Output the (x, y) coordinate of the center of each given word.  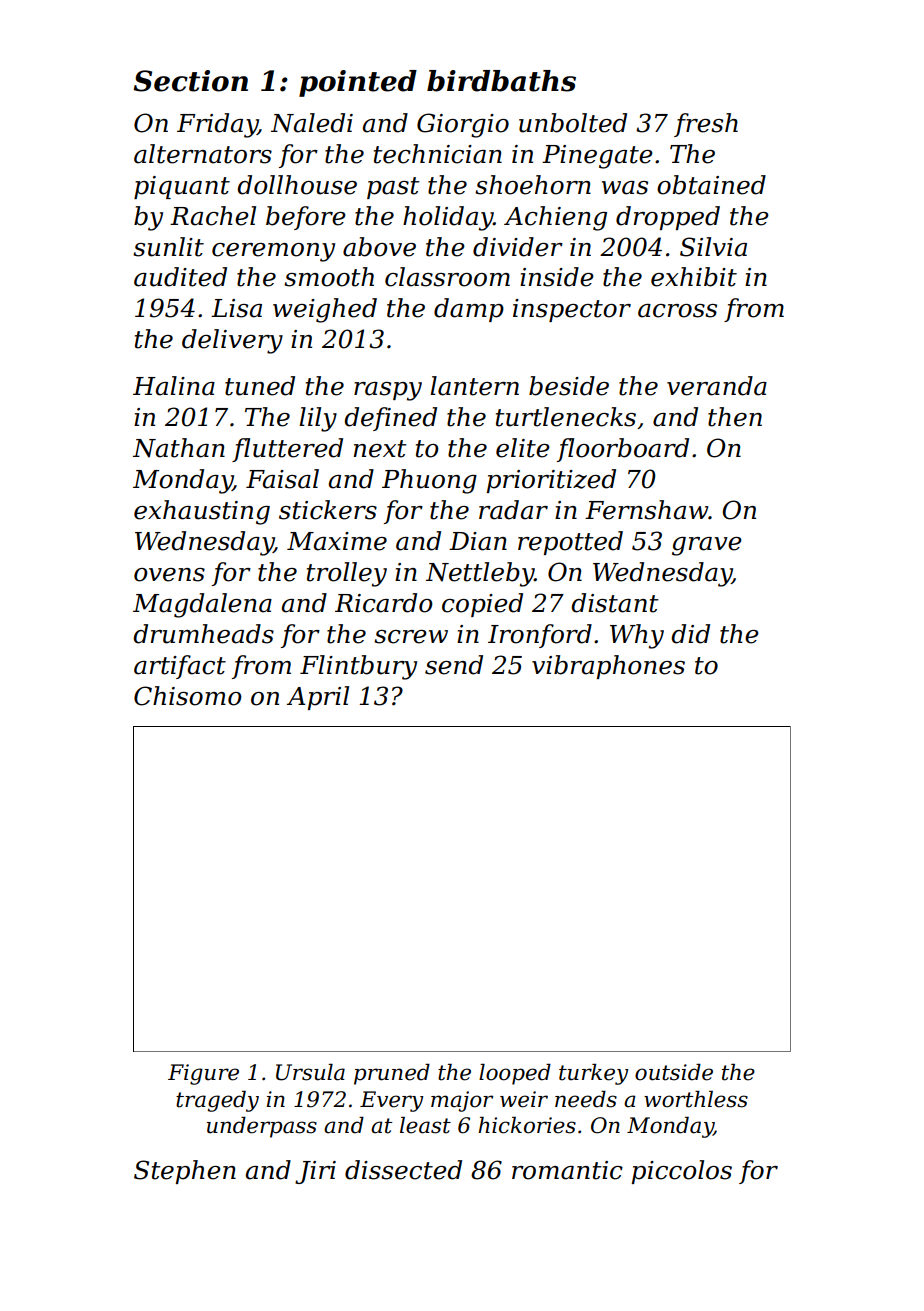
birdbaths (501, 81)
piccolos (682, 1172)
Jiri (315, 1172)
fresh (706, 125)
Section (190, 81)
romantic (567, 1170)
